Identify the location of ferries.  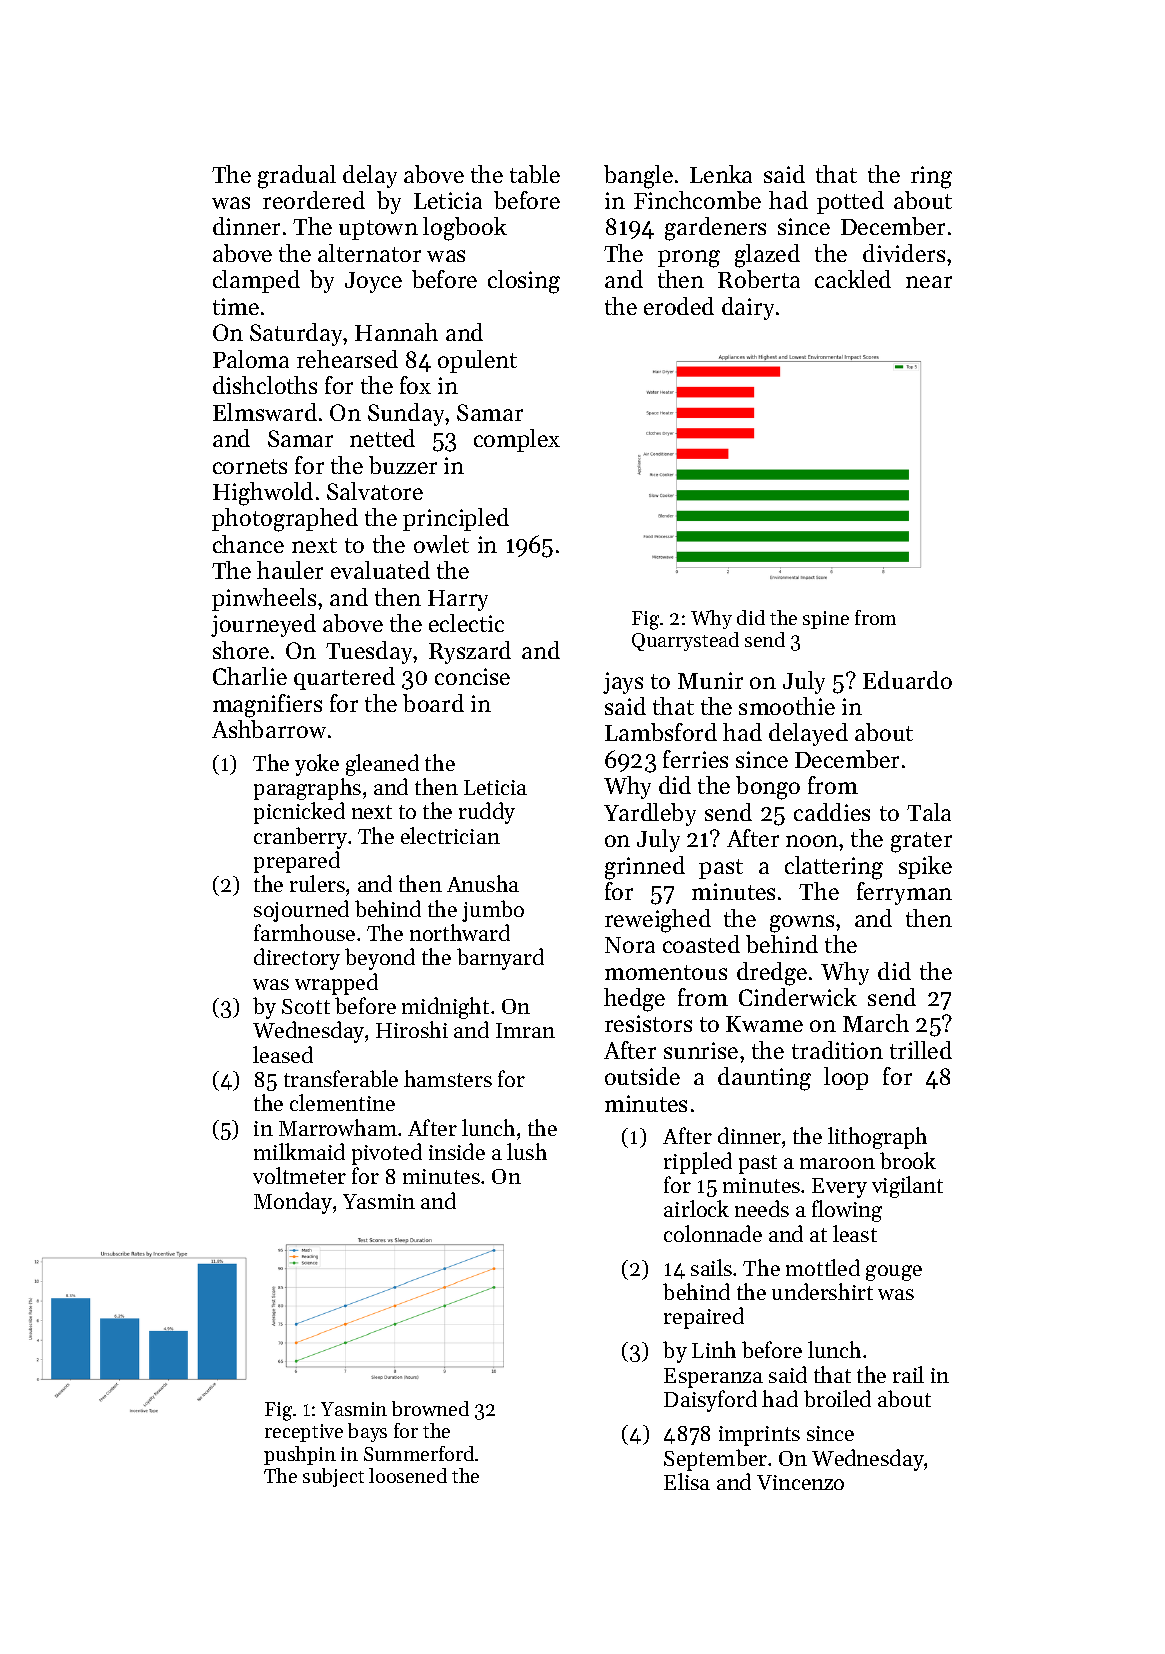
(695, 759).
